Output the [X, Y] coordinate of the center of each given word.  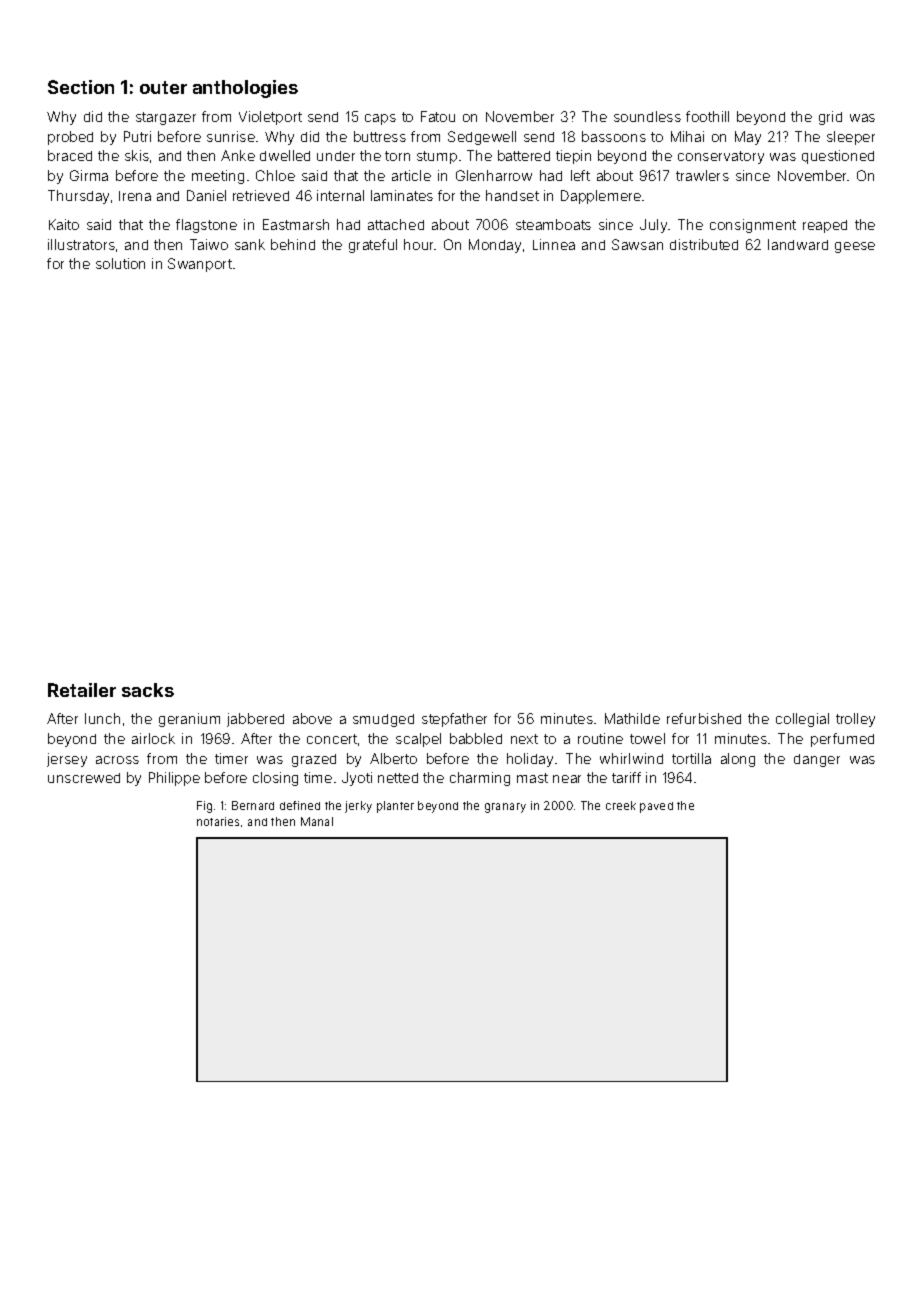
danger [817, 760]
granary [505, 808]
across [117, 760]
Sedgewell [482, 138]
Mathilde [632, 718]
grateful [373, 246]
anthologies [245, 89]
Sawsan [637, 244]
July [653, 226]
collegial [802, 720]
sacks [148, 690]
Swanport [200, 265]
